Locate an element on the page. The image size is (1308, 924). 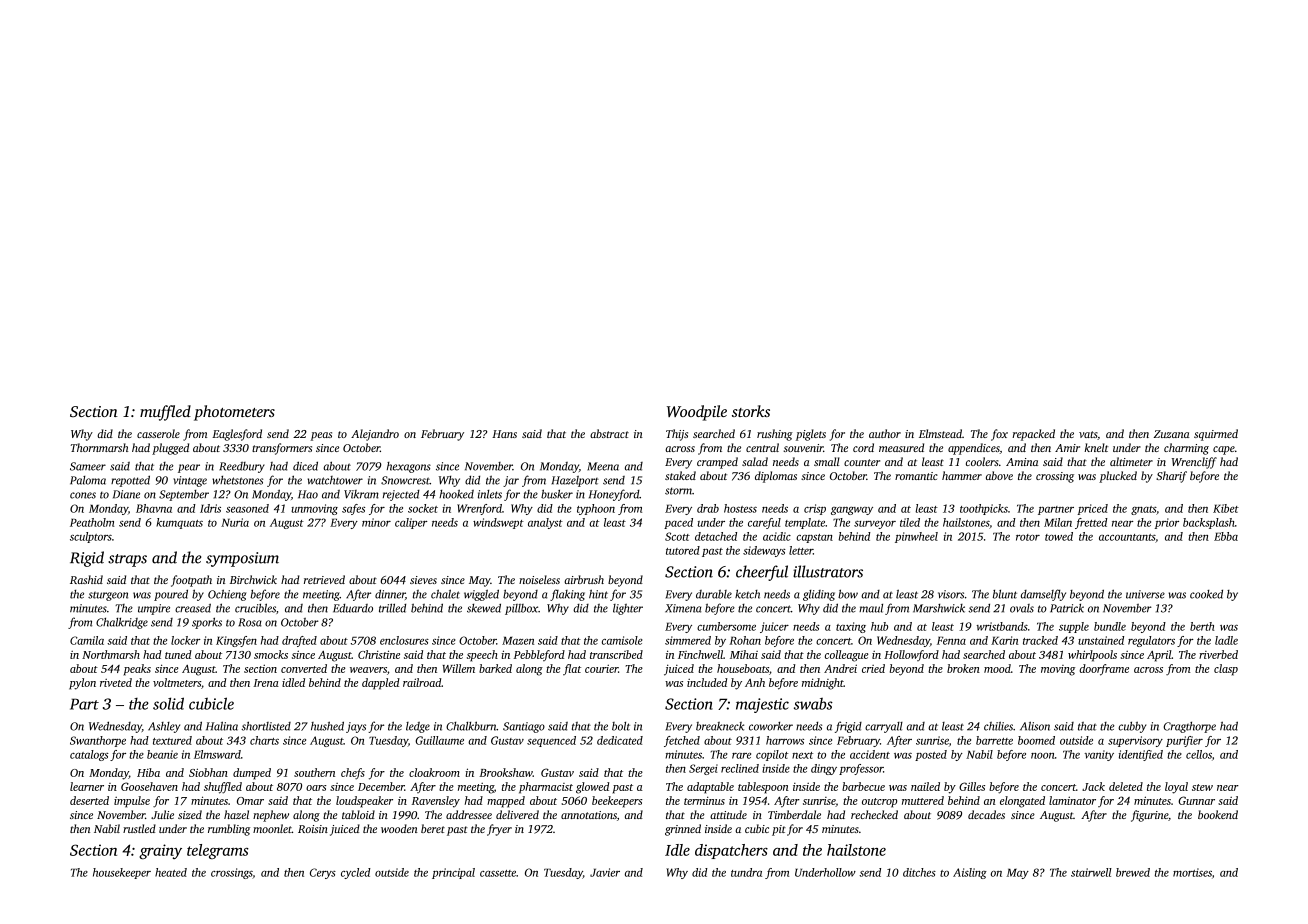
cycled is located at coordinates (356, 873).
